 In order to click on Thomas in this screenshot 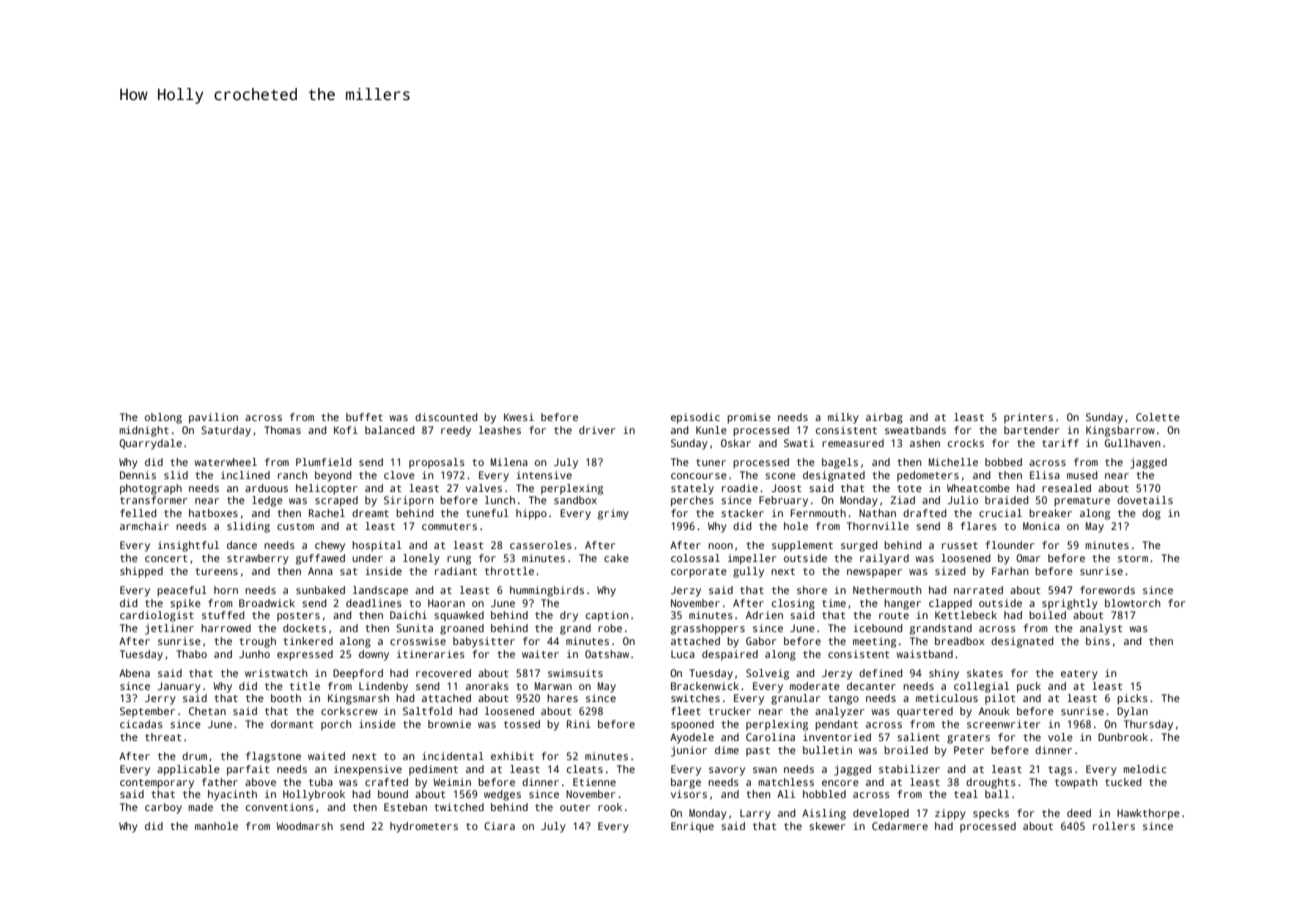, I will do `click(282, 430)`.
